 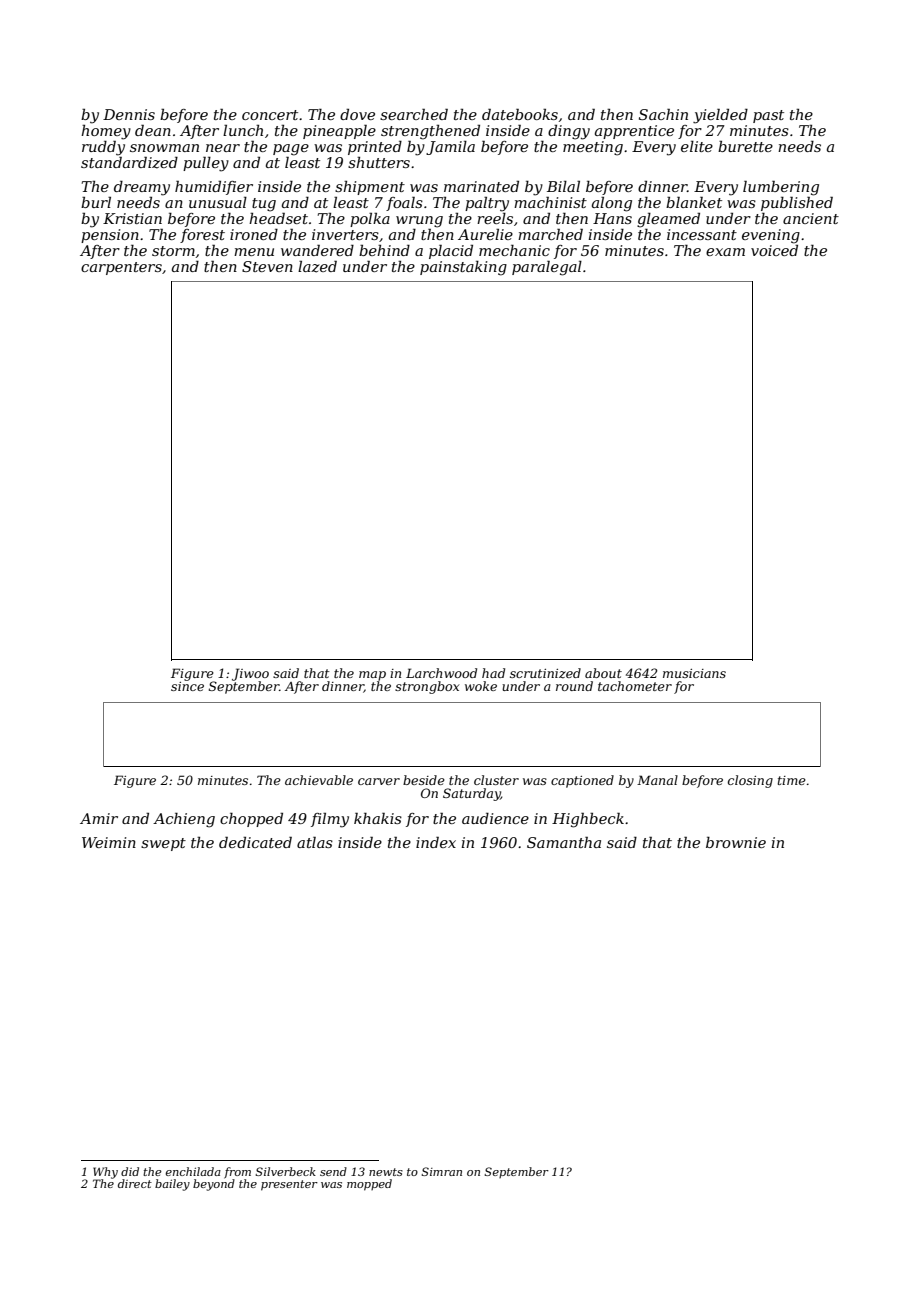 What do you see at coordinates (386, 1172) in the page?
I see `newts` at bounding box center [386, 1172].
